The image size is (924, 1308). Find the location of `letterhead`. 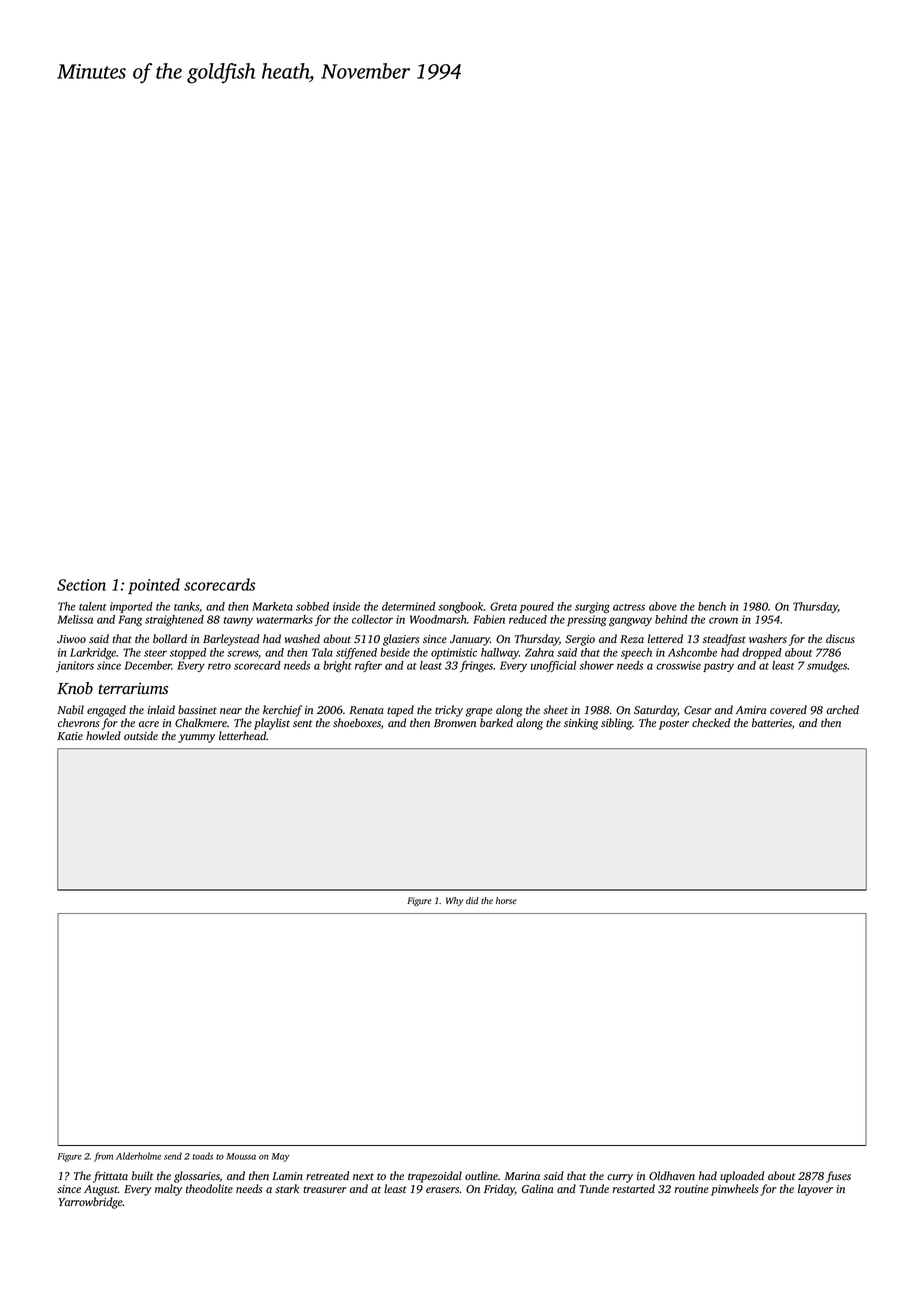

letterhead is located at coordinates (242, 735).
